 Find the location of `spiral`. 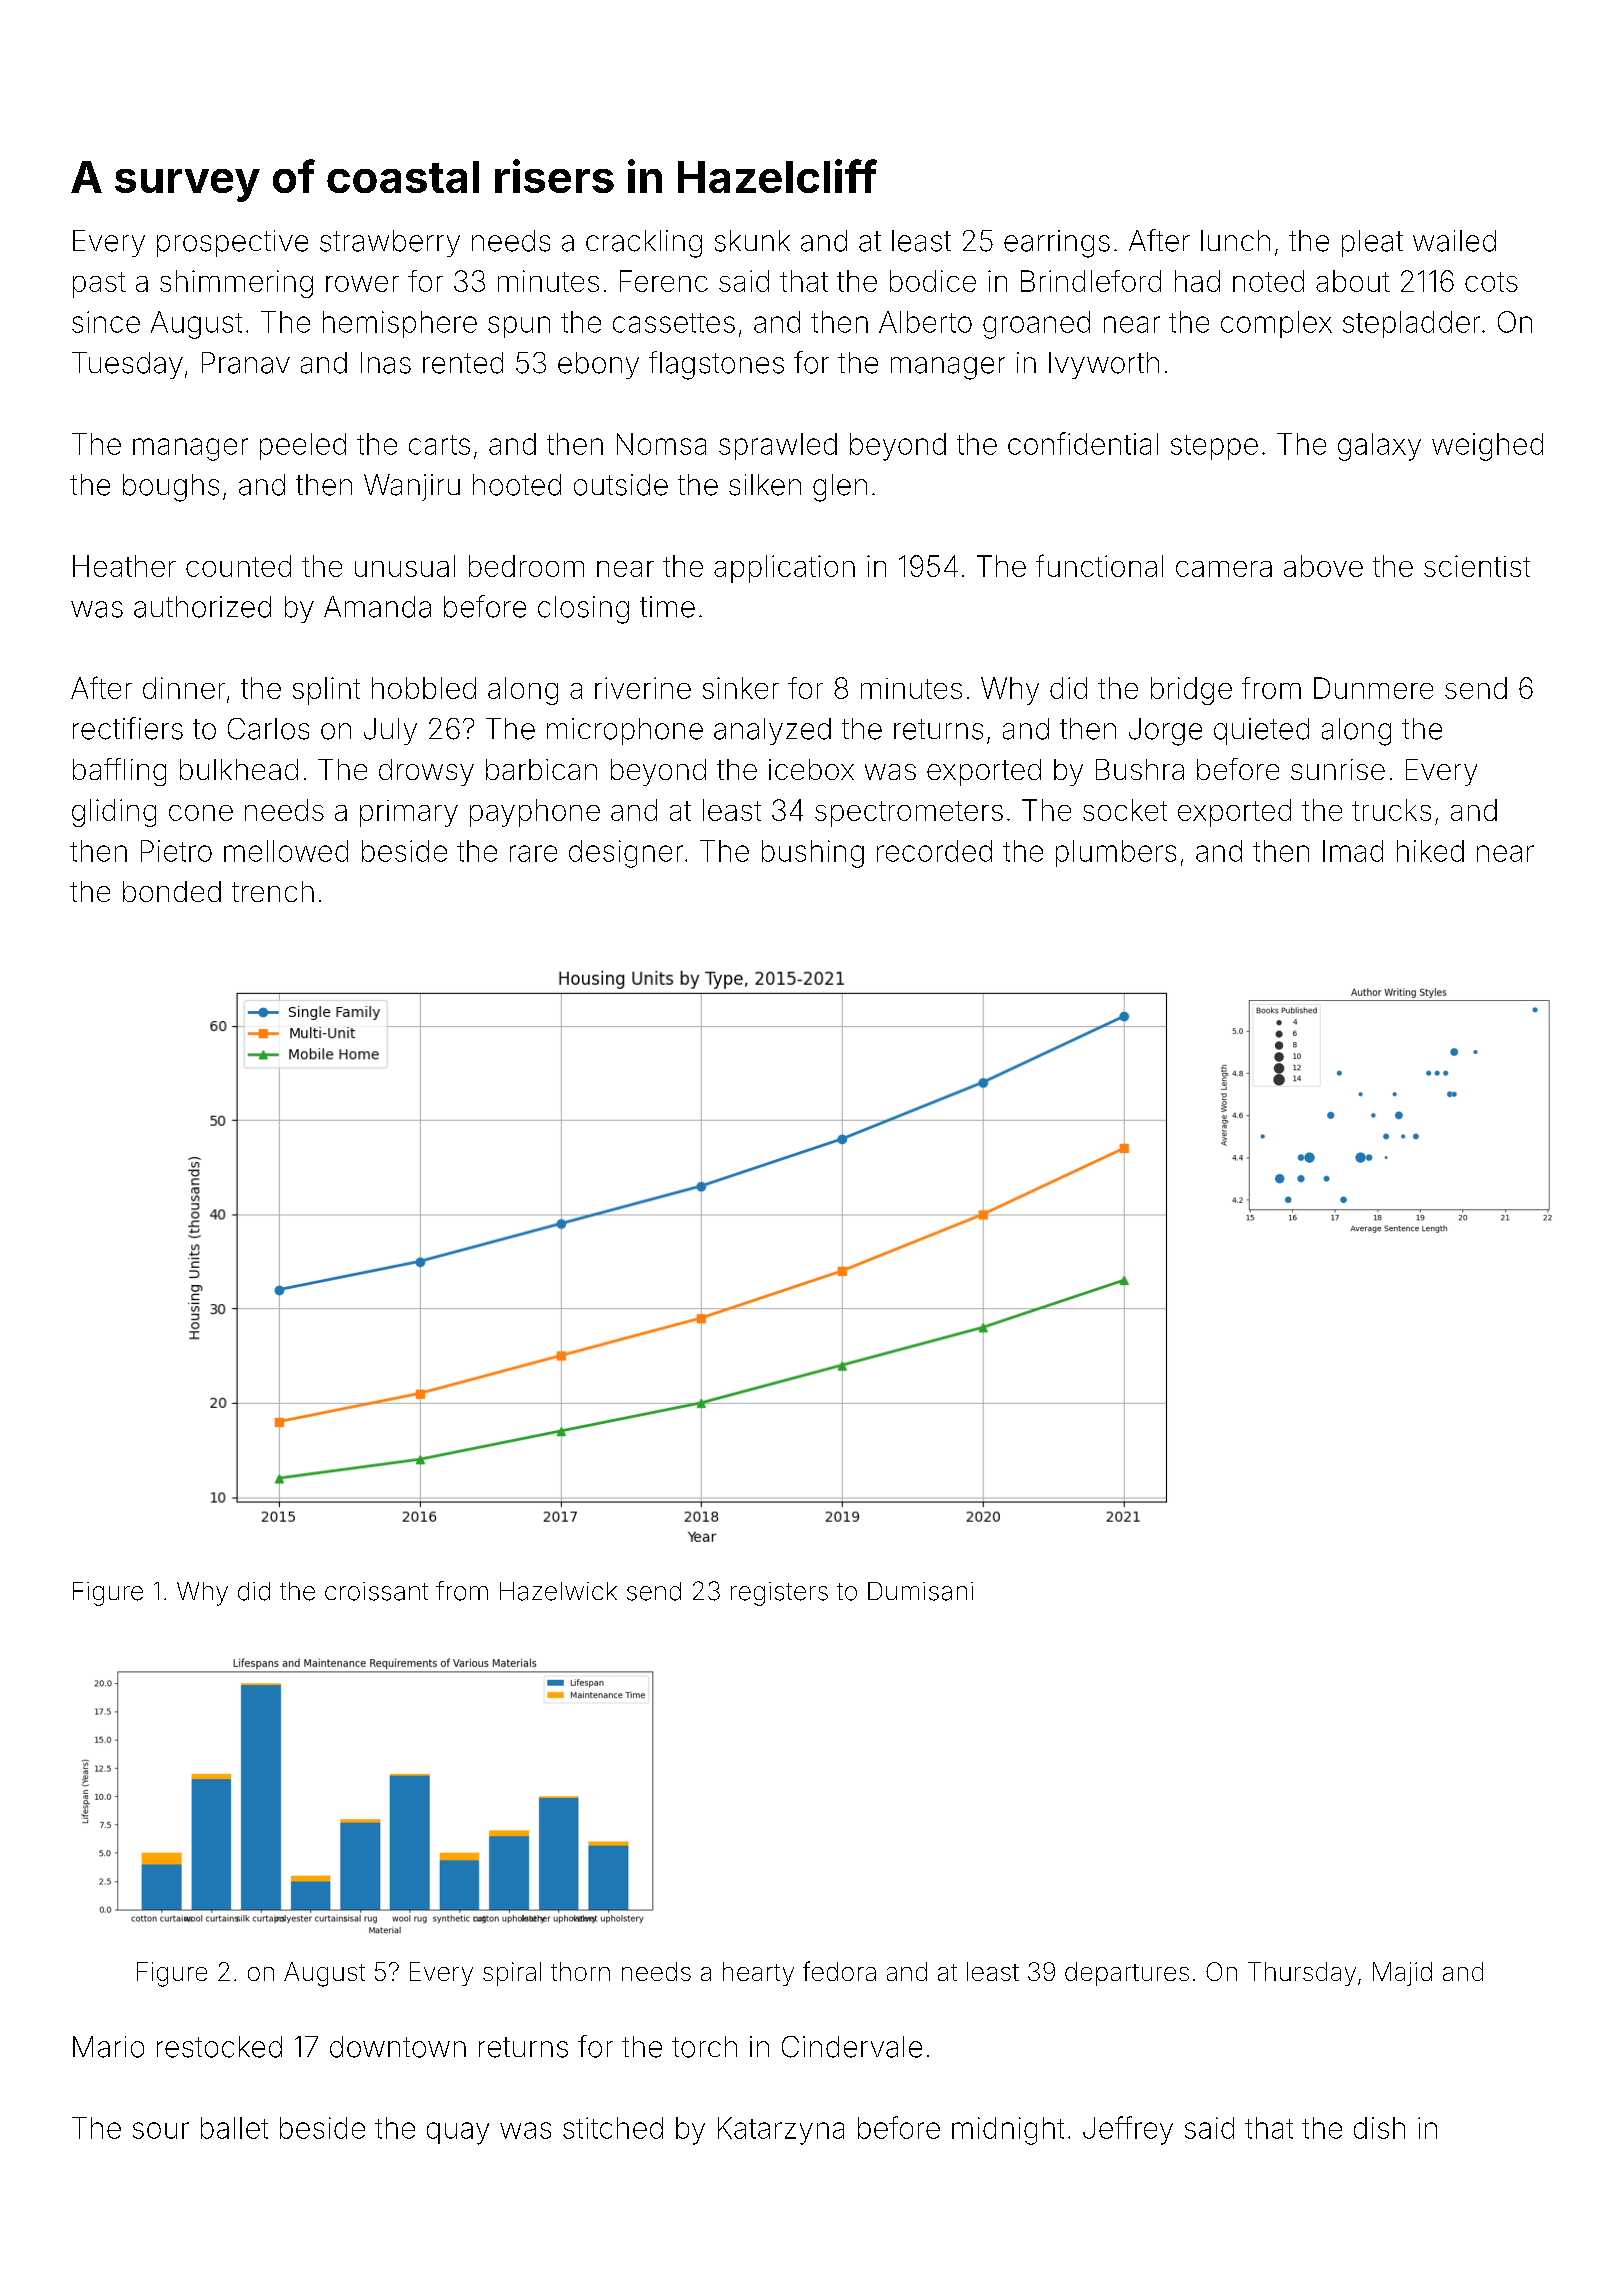

spiral is located at coordinates (512, 1974).
